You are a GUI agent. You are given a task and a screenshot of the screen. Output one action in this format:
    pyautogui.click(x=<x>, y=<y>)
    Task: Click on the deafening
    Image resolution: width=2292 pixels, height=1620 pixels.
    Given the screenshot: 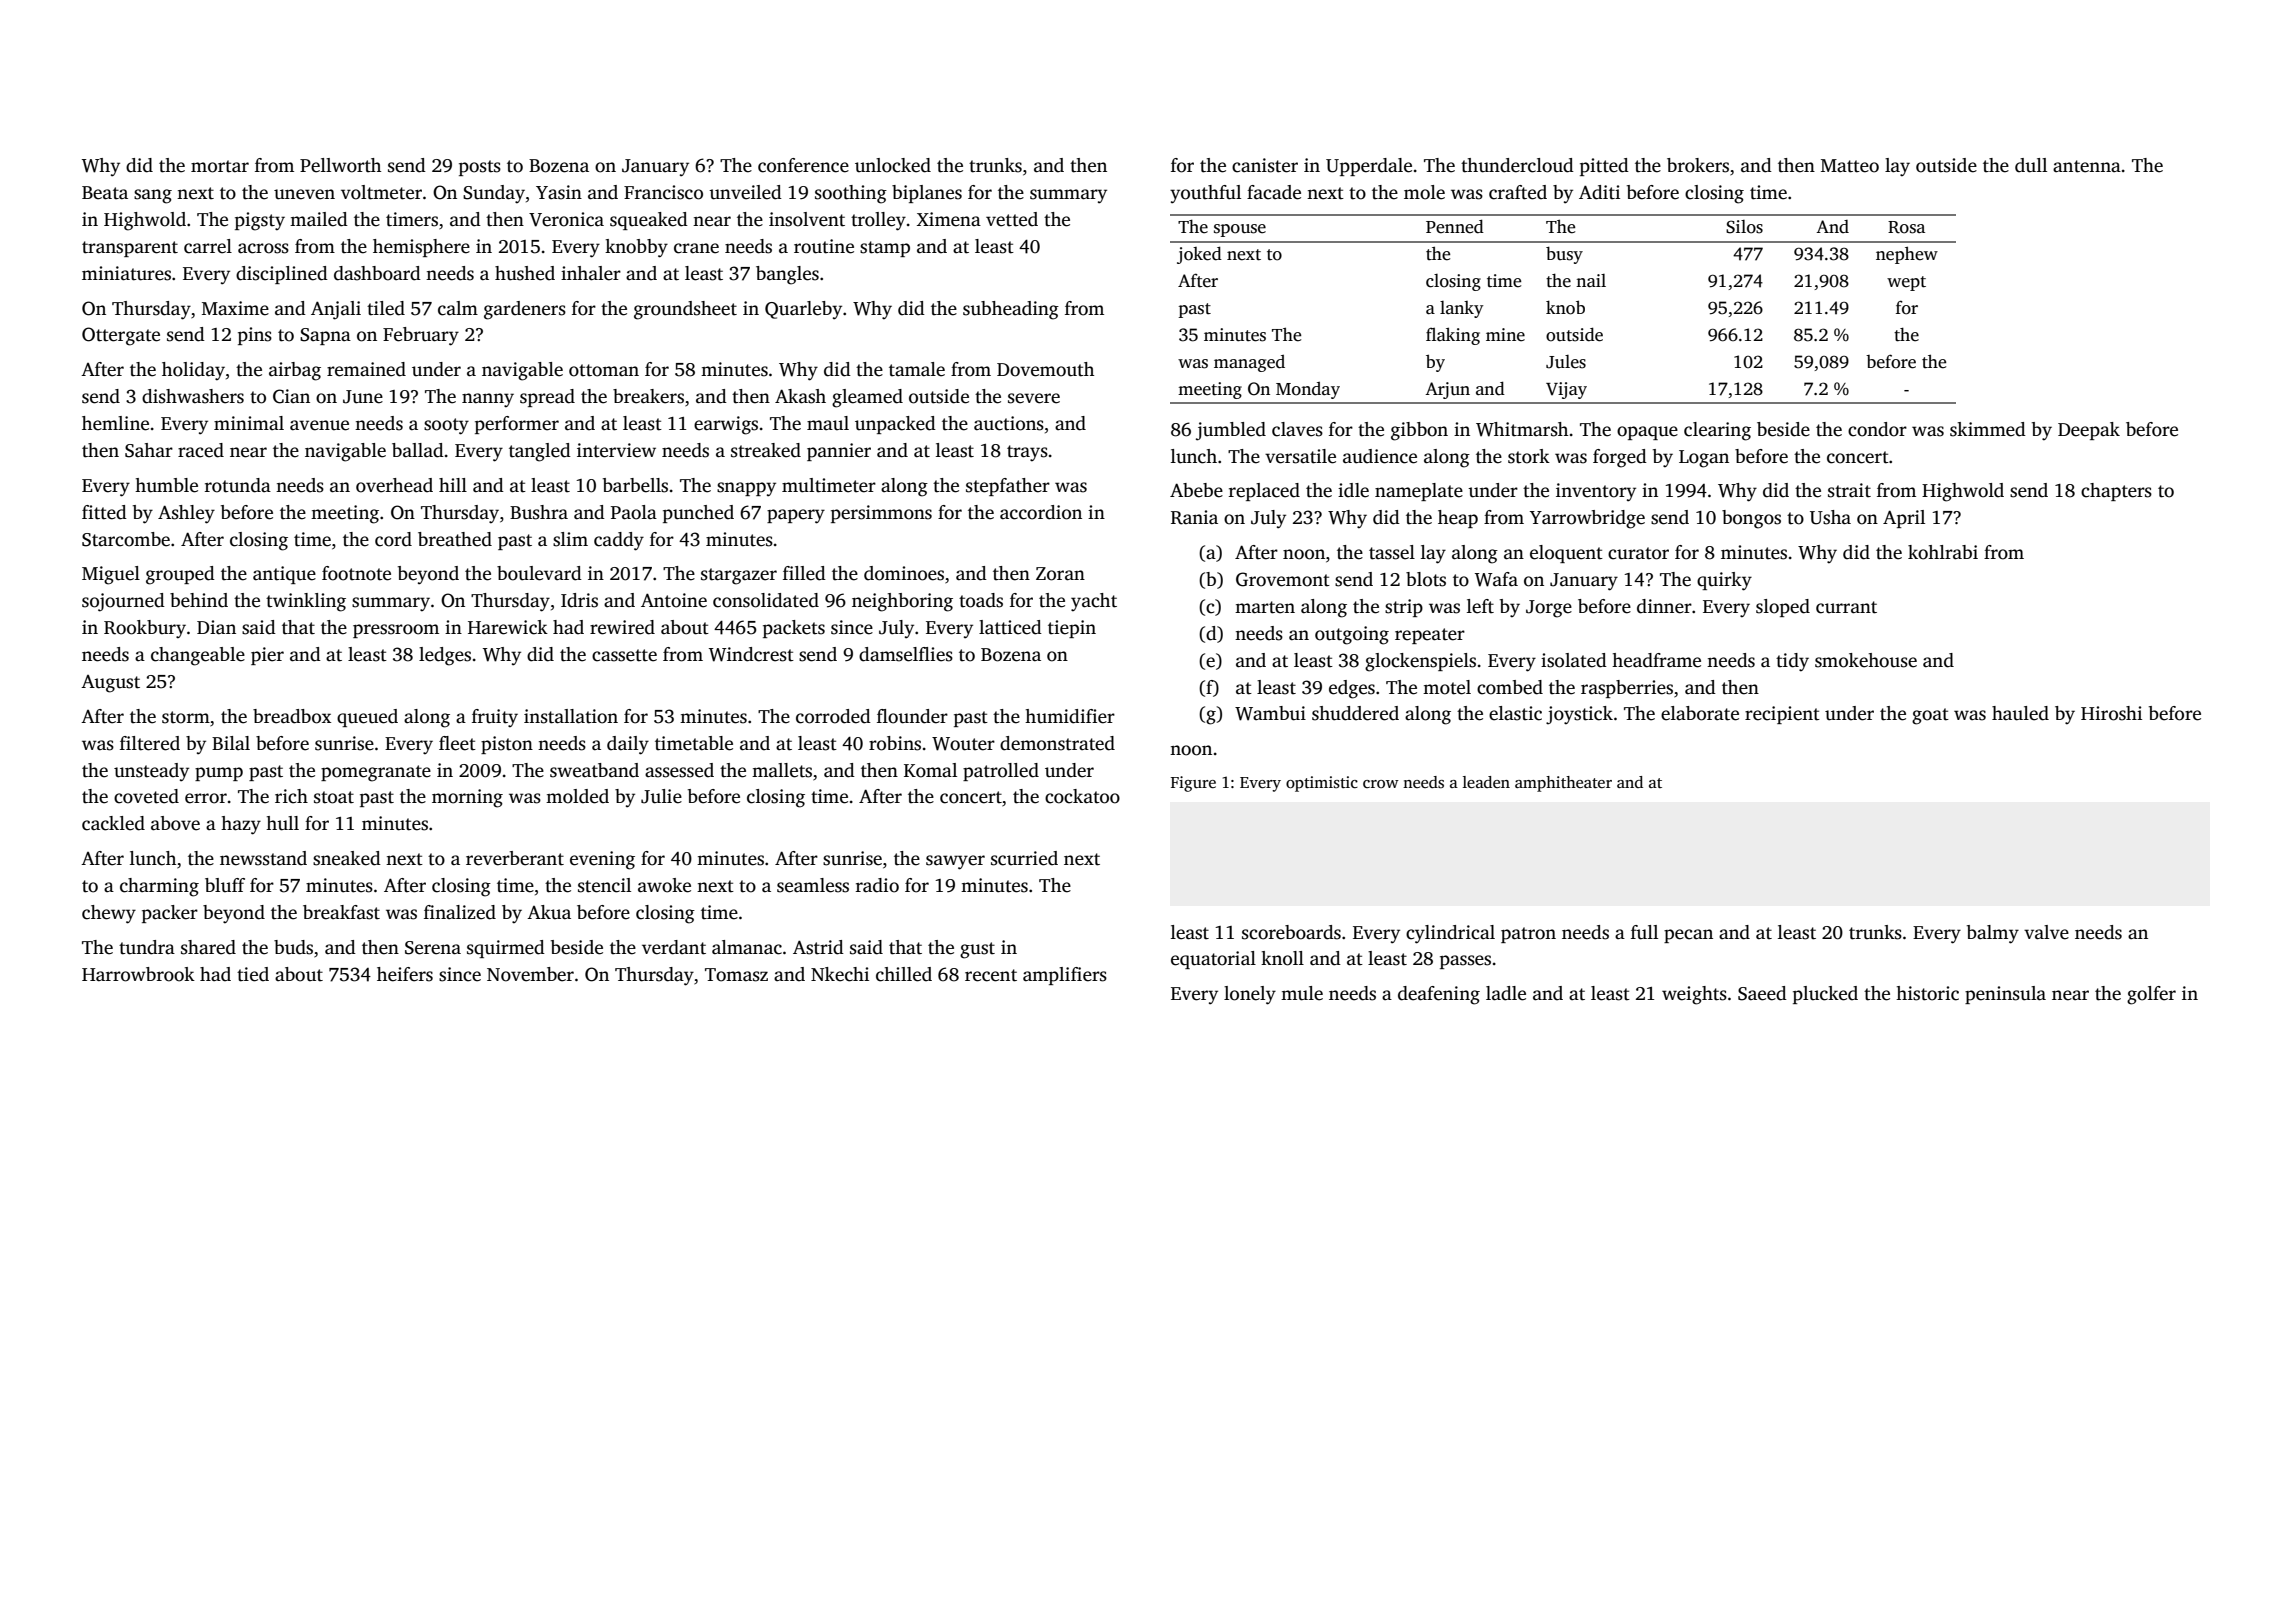 What is the action you would take?
    pyautogui.click(x=1439, y=995)
